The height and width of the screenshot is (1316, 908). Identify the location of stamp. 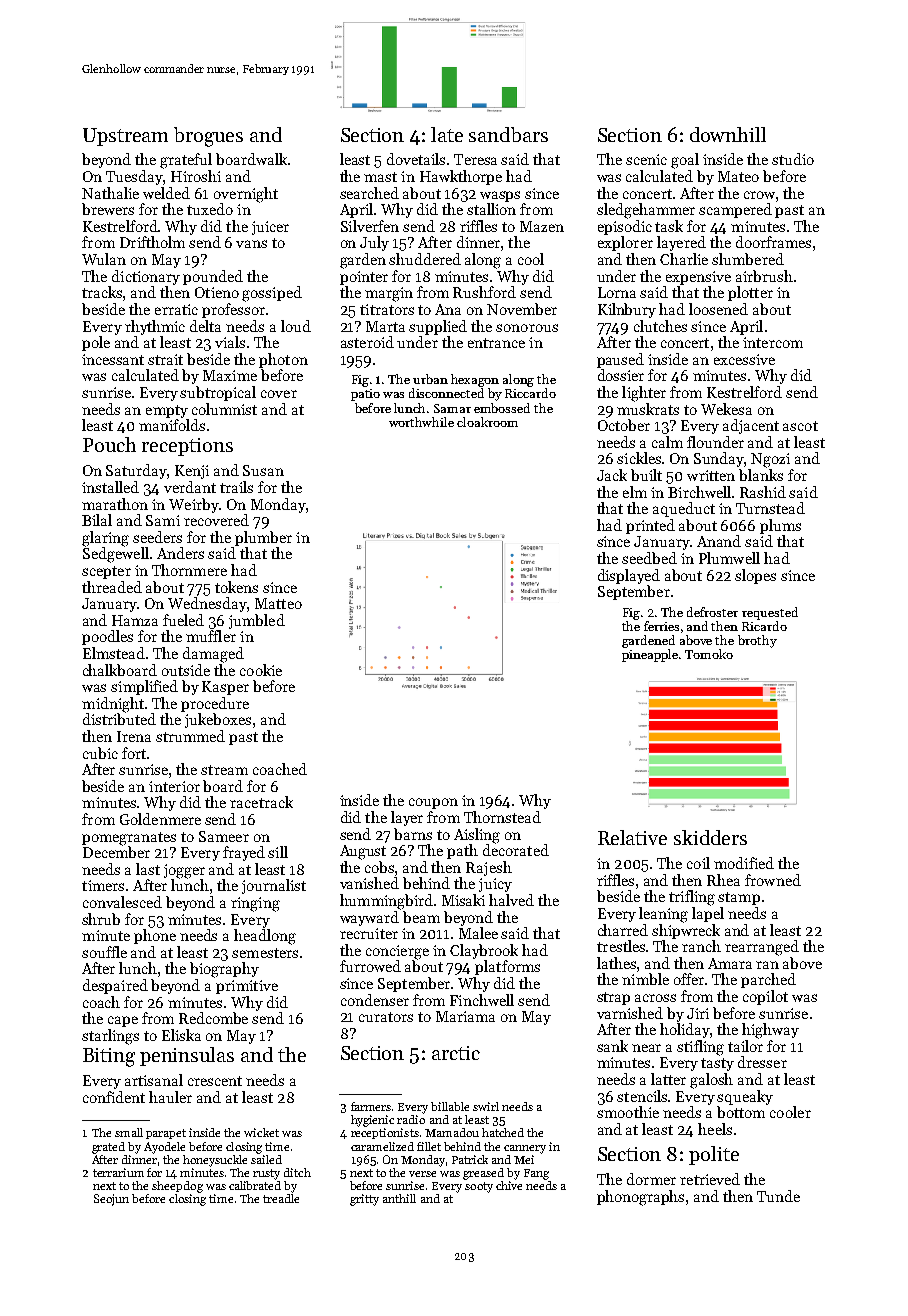
(739, 898).
